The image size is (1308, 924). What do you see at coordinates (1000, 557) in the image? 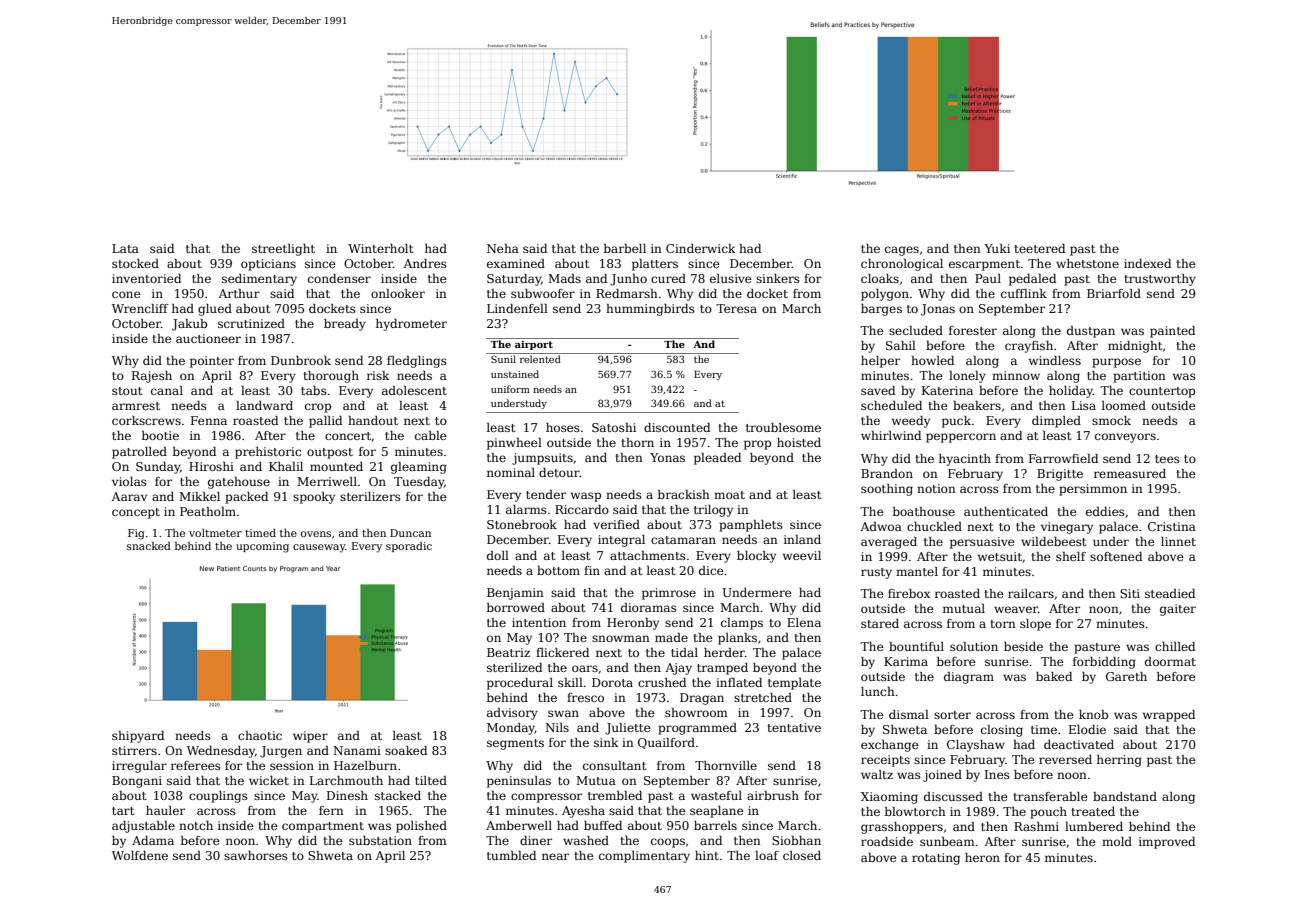
I see `wetsuit` at bounding box center [1000, 557].
